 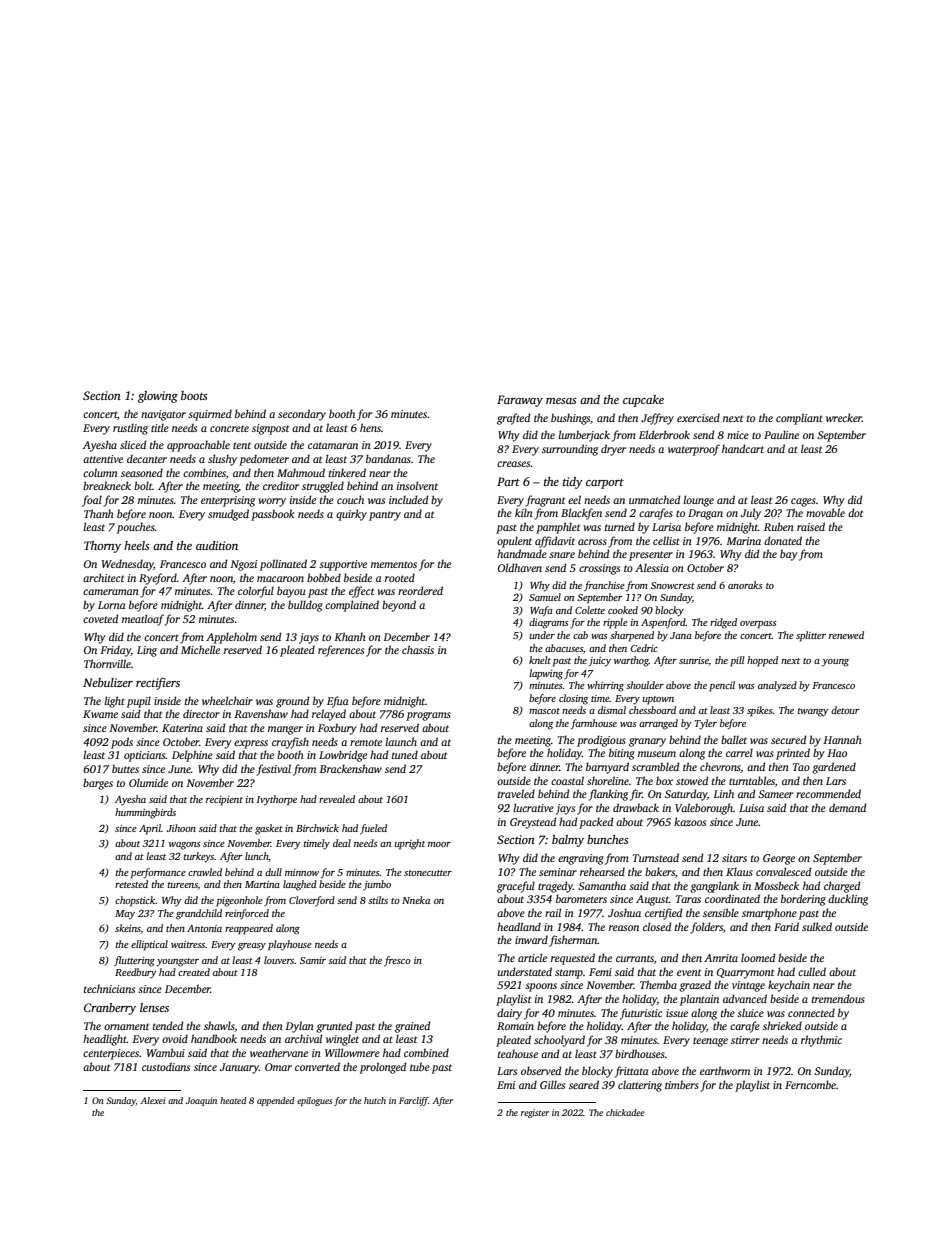 What do you see at coordinates (758, 625) in the document?
I see `overpass` at bounding box center [758, 625].
